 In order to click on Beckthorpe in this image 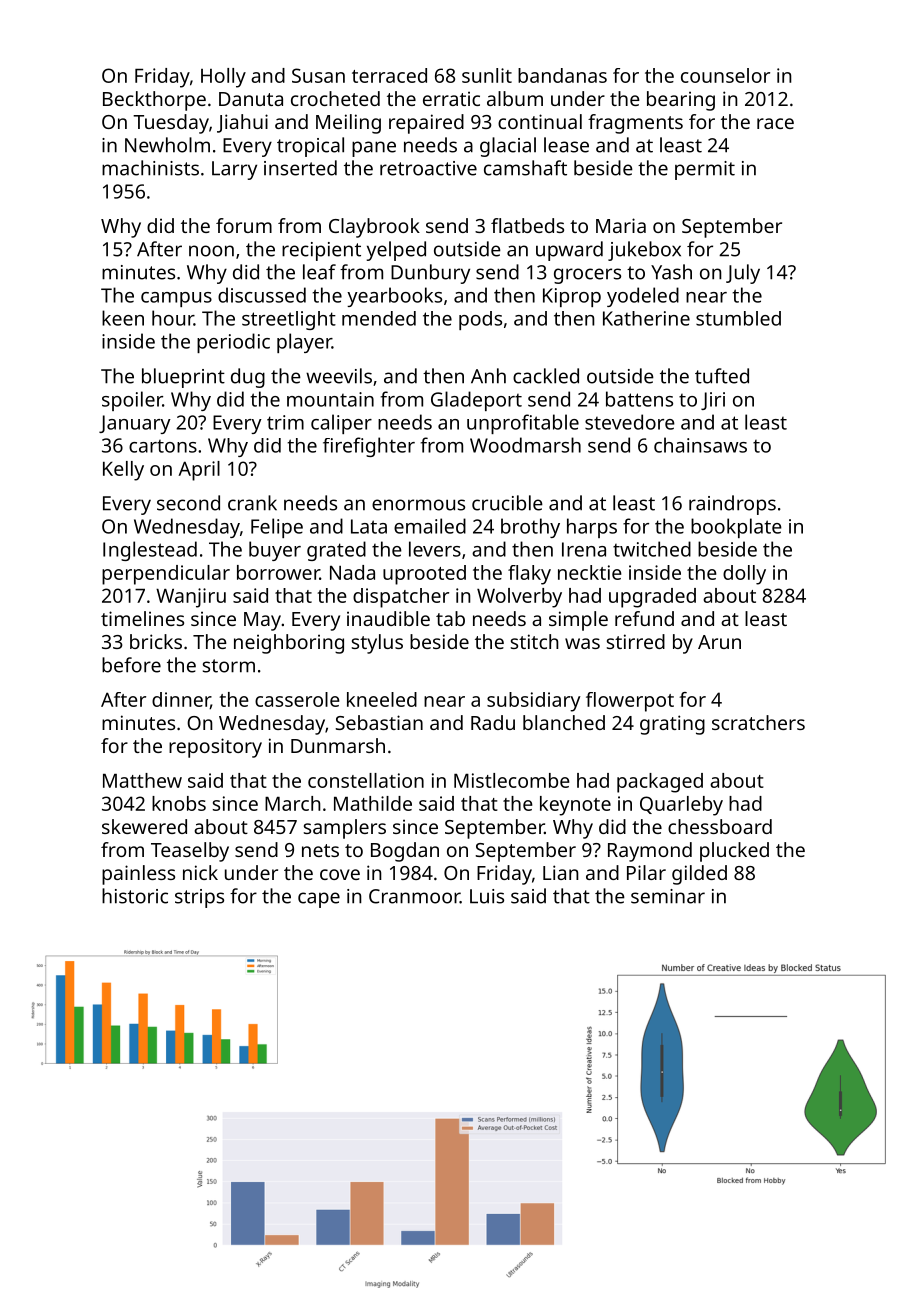, I will do `click(154, 101)`.
